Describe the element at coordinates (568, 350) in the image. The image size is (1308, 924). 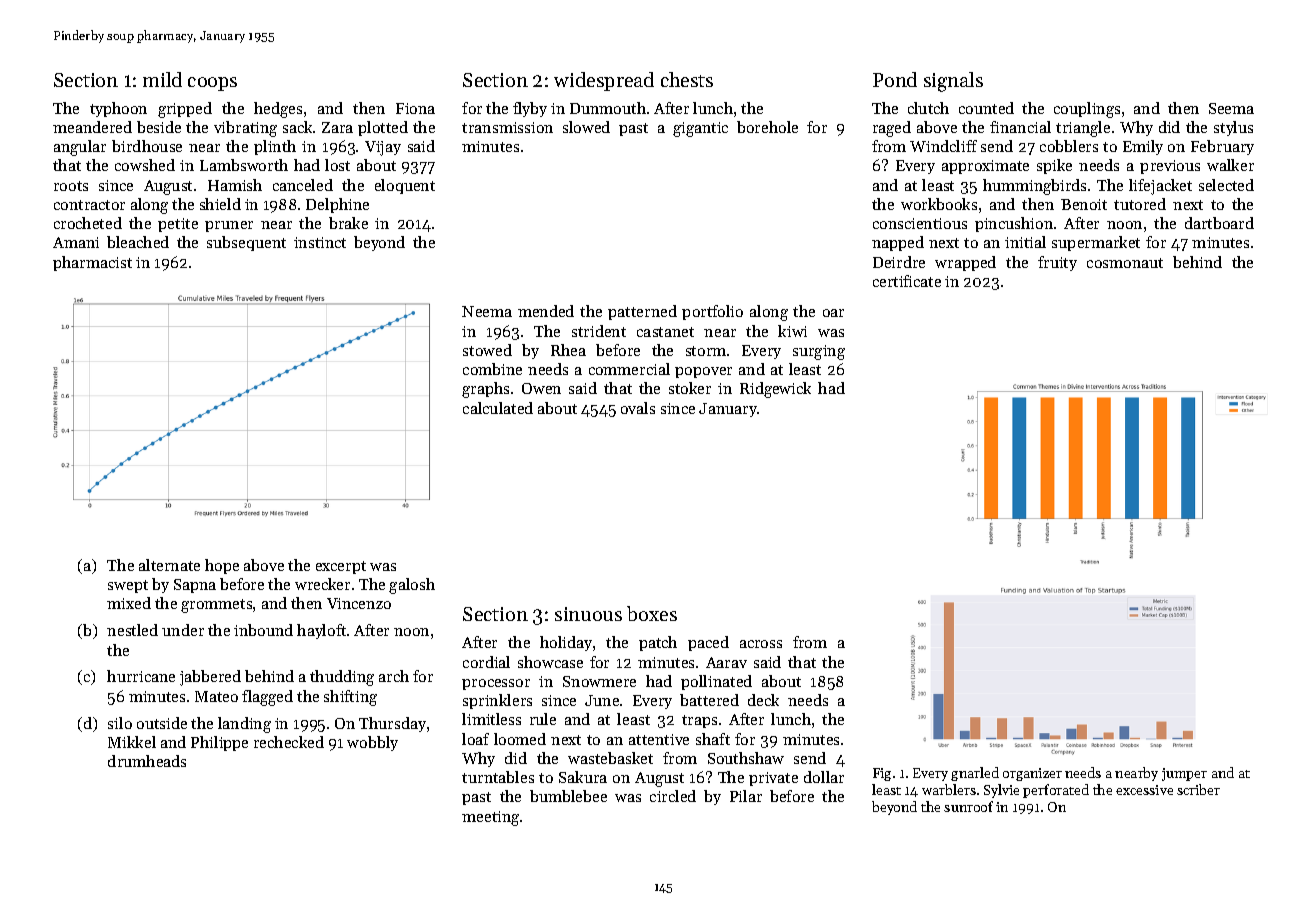
I see `Rhea` at that location.
